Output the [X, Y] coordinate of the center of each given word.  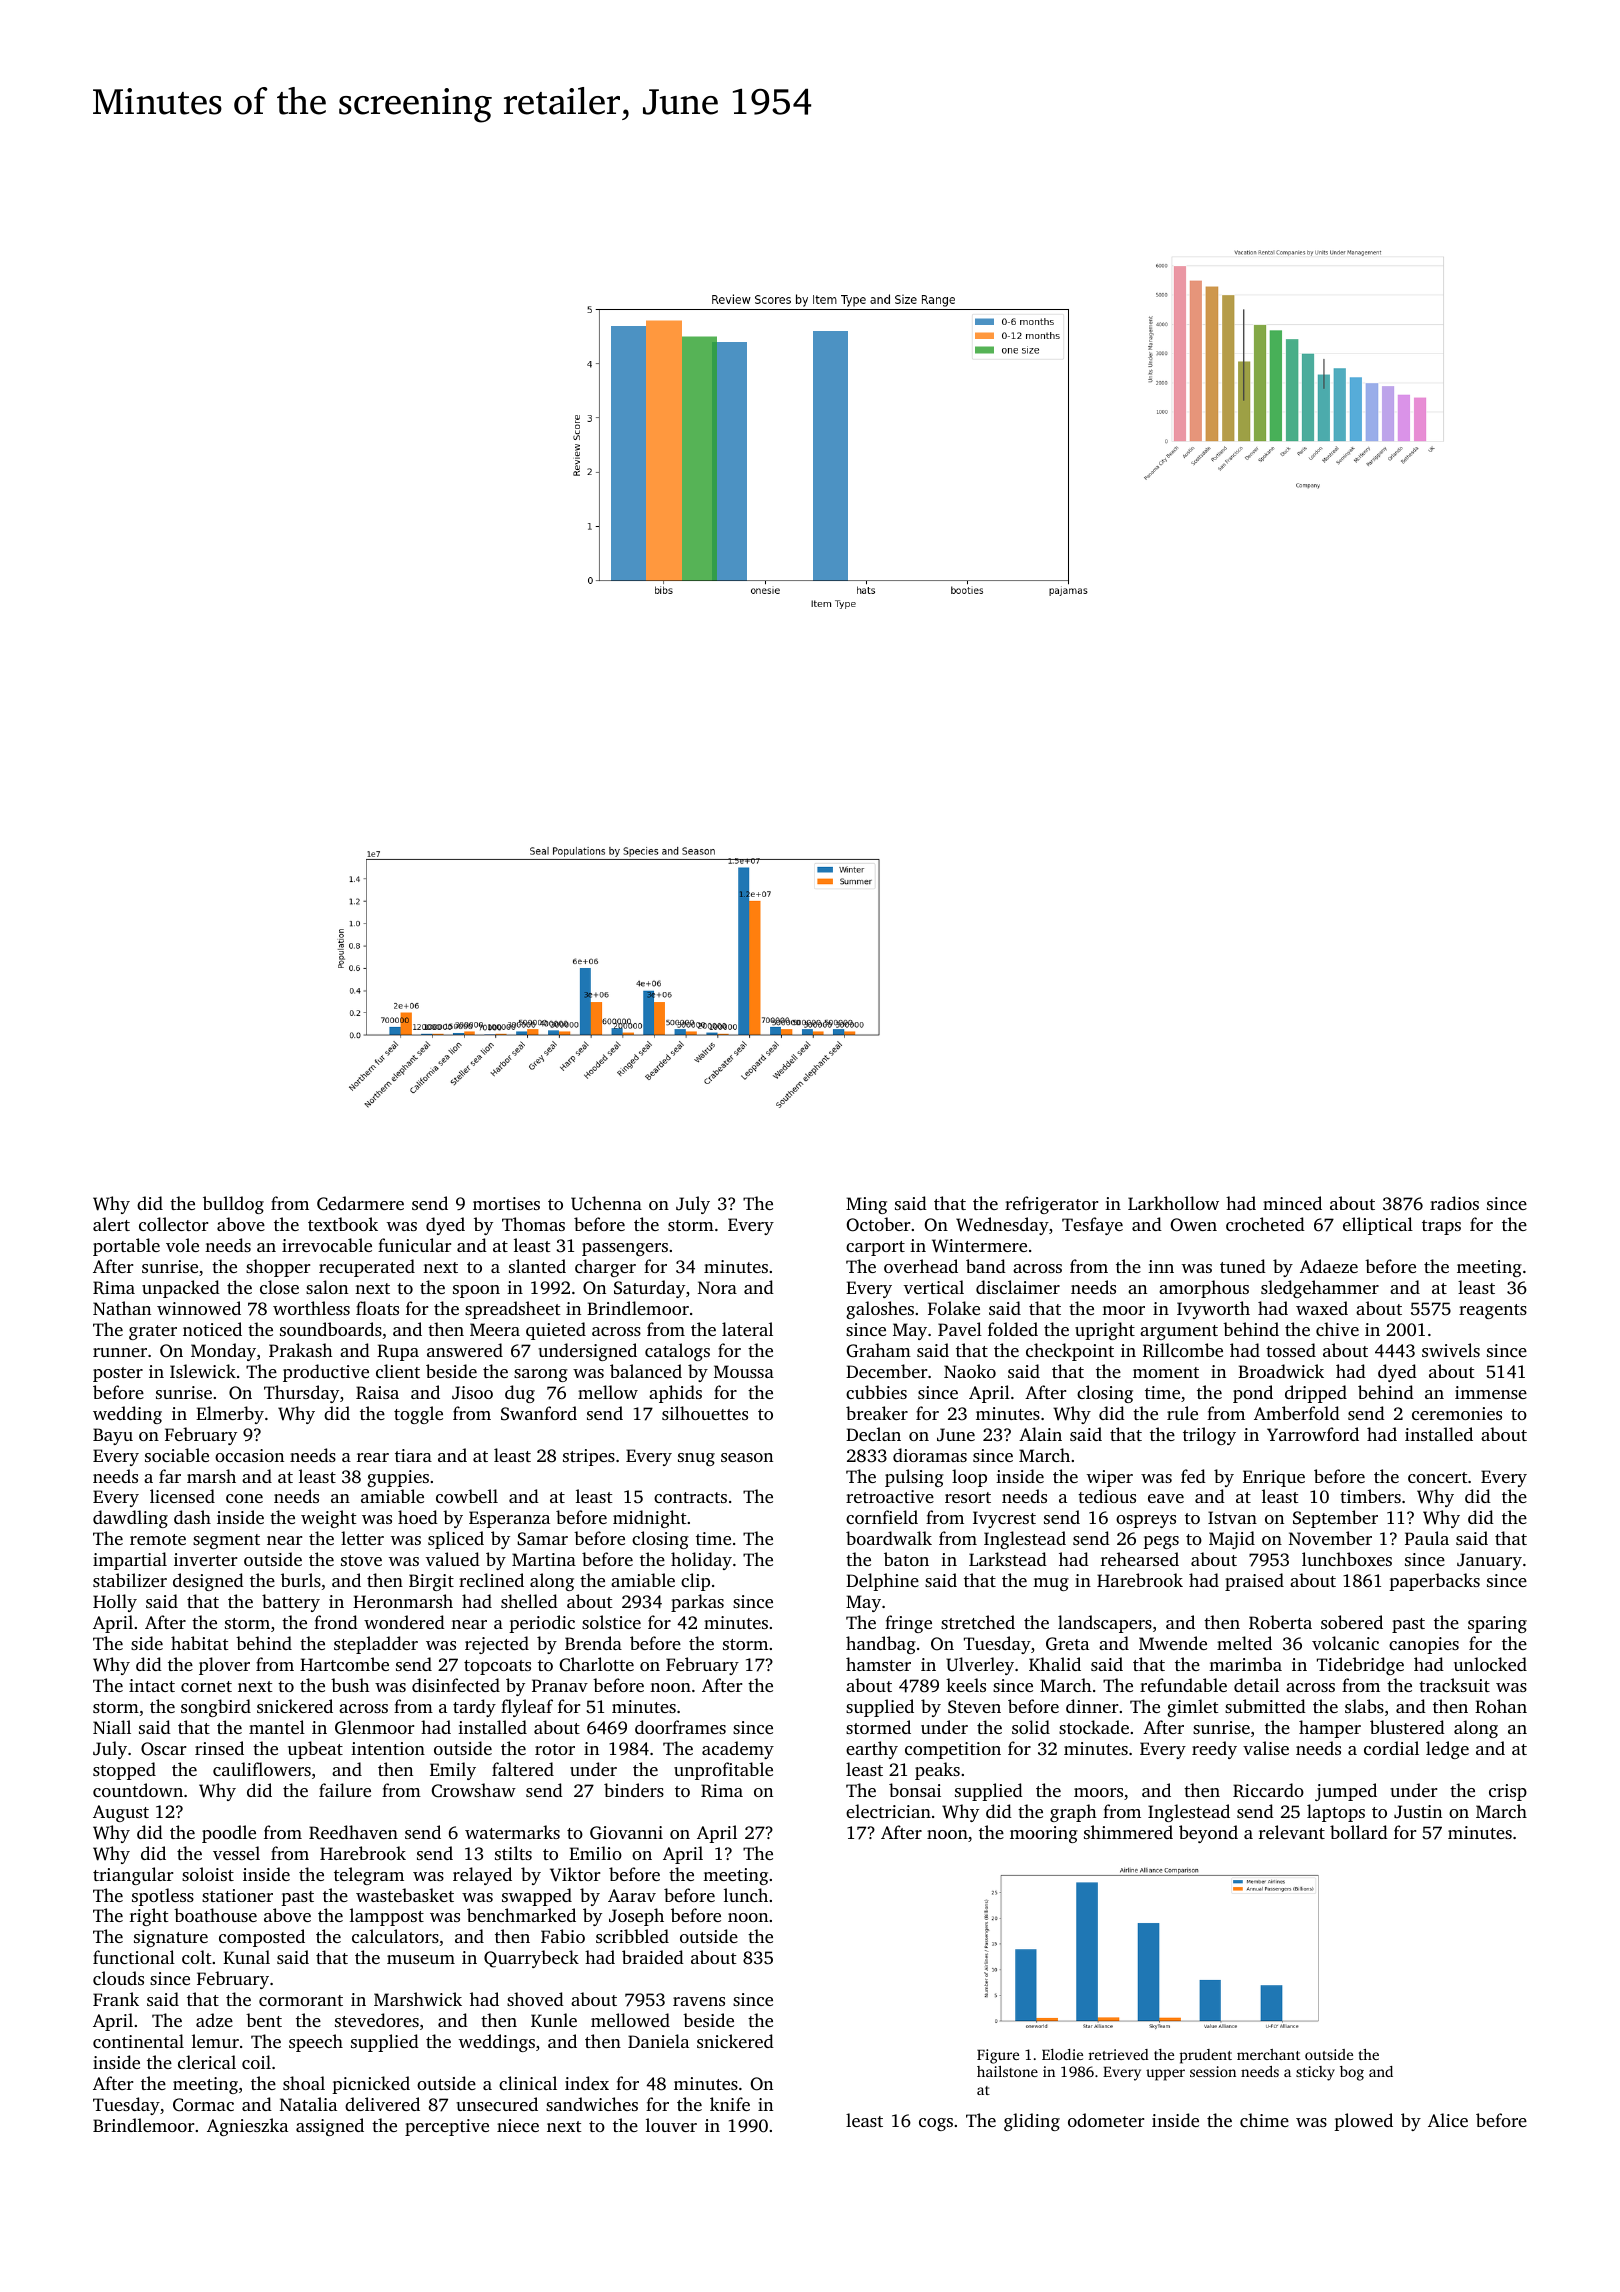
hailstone [1007, 2071]
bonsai [915, 1790]
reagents [1493, 1311]
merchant [1268, 2054]
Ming [866, 1205]
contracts [690, 1497]
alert [111, 1224]
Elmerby [230, 1415]
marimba [1245, 1664]
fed [1193, 1476]
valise [1266, 1748]
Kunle [554, 2020]
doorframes [680, 1727]
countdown [138, 1790]
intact [152, 1685]
